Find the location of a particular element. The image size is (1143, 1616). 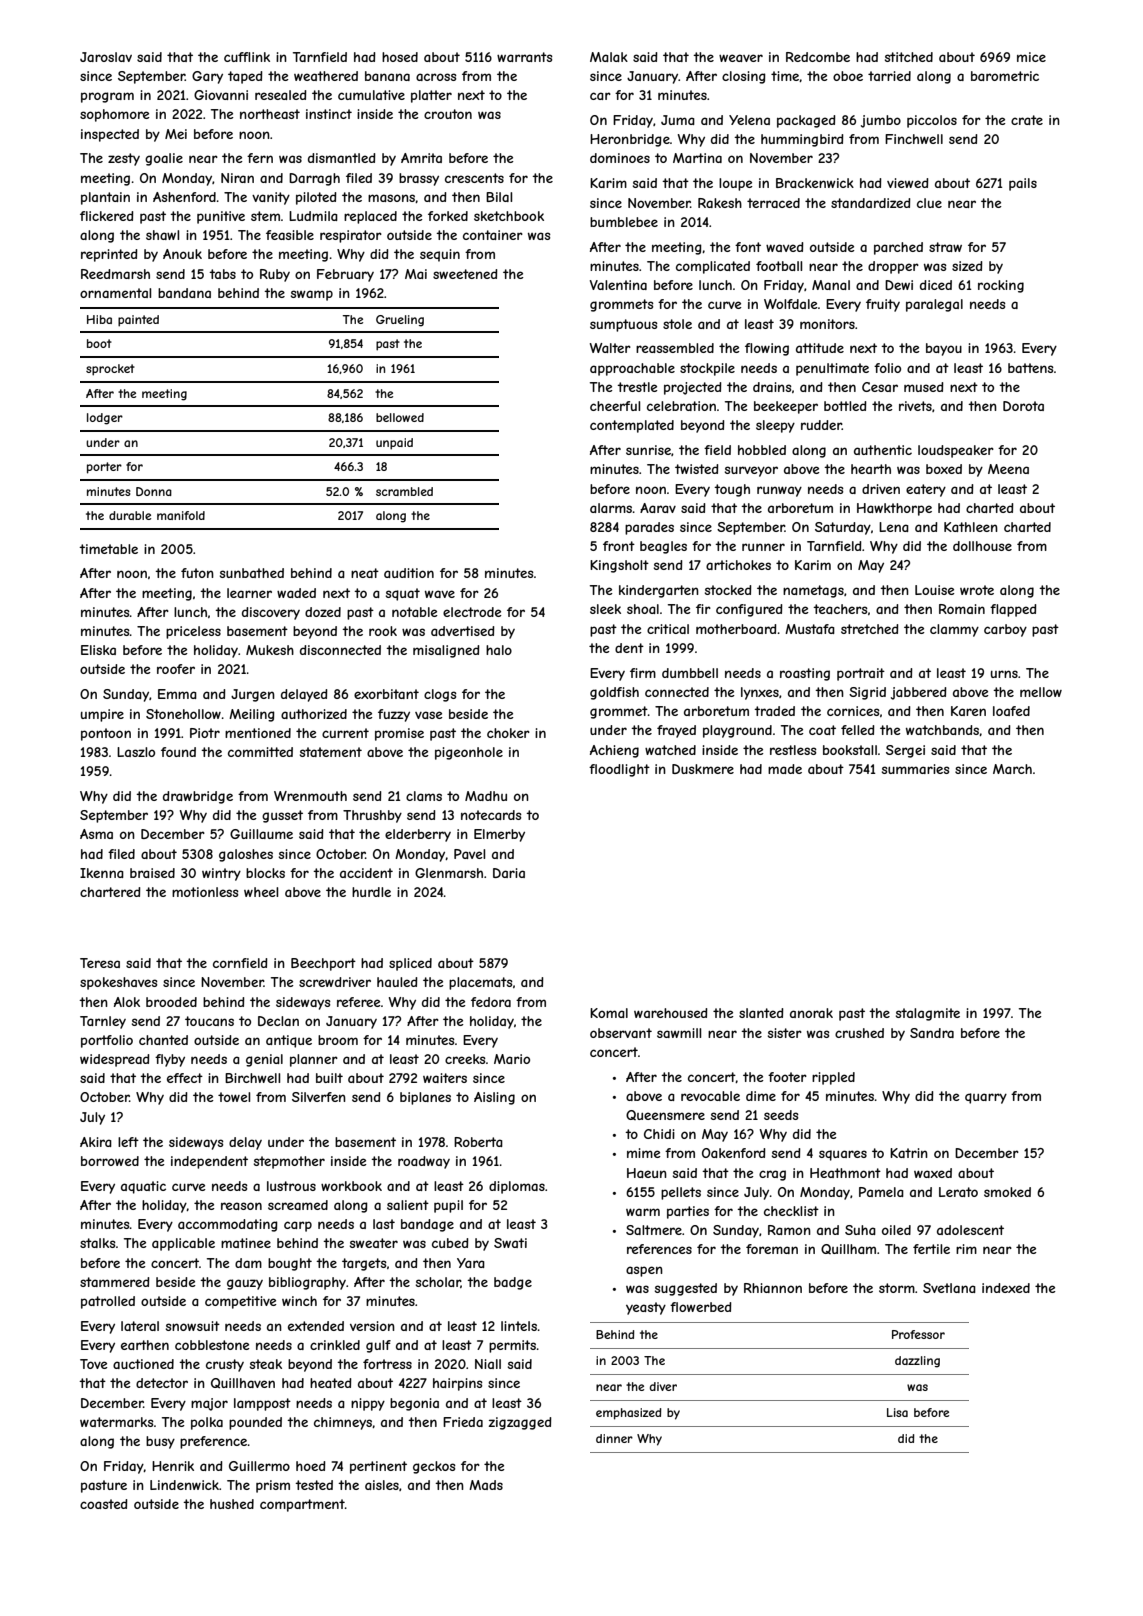

frayed is located at coordinates (676, 731).
